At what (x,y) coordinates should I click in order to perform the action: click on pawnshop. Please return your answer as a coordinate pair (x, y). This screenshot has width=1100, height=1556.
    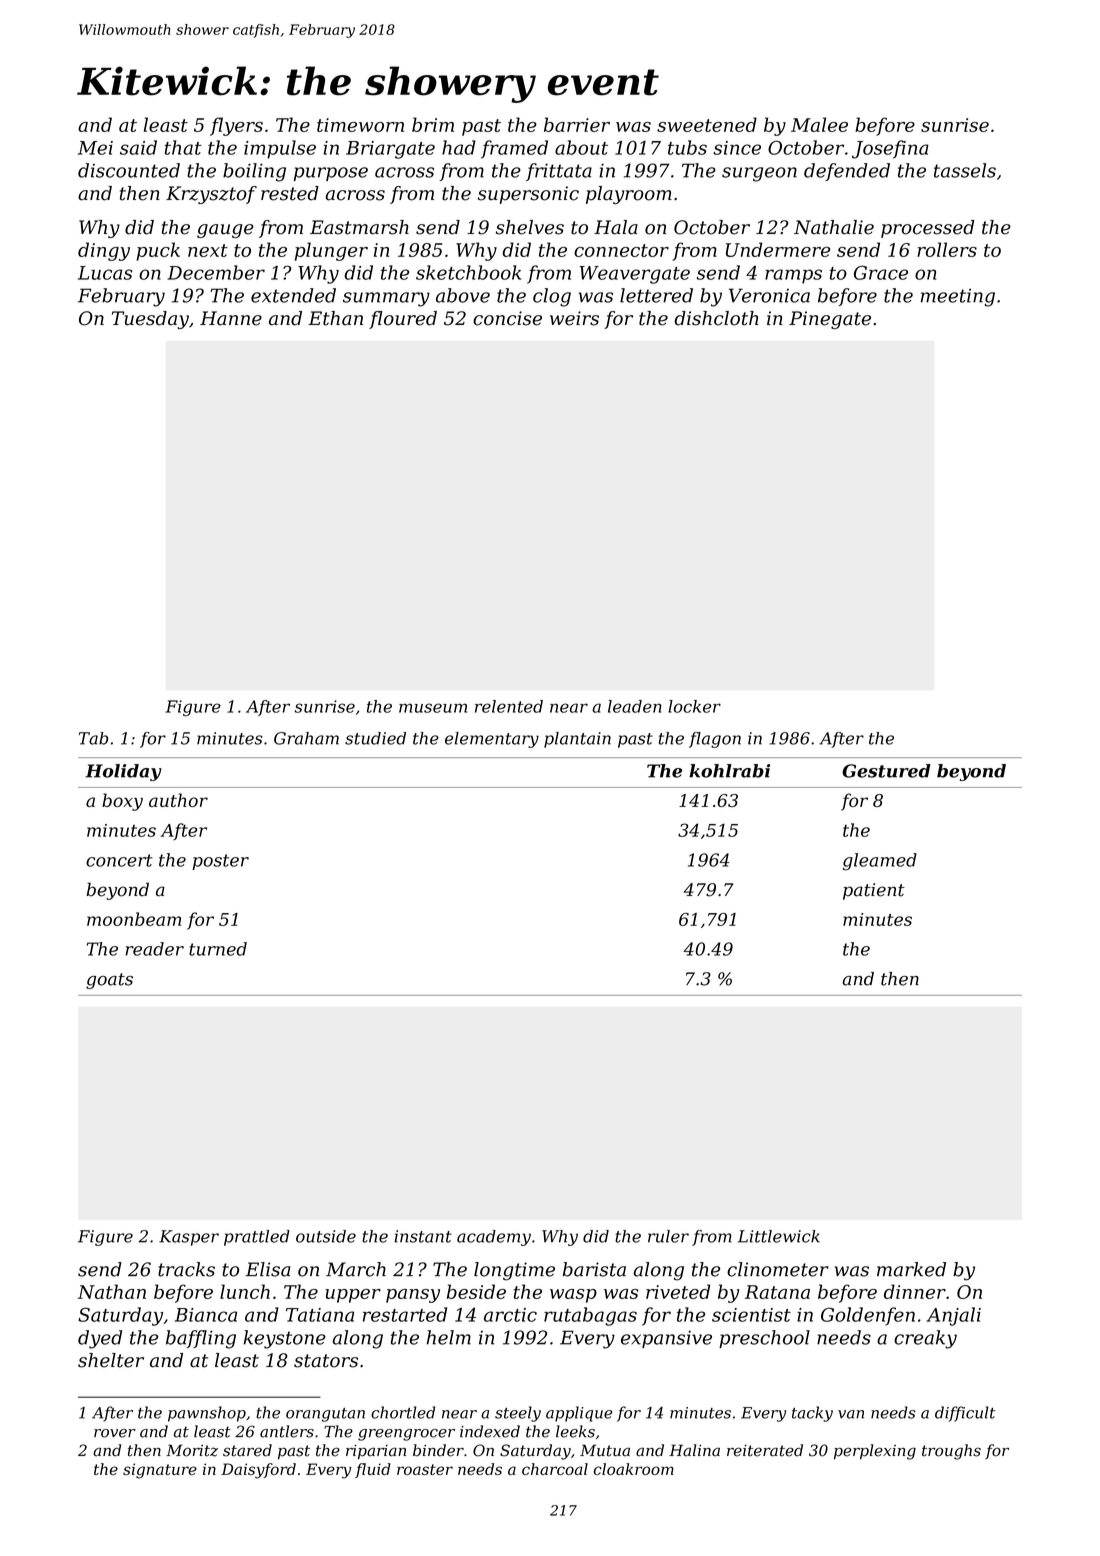
    Looking at the image, I should click on (207, 1414).
